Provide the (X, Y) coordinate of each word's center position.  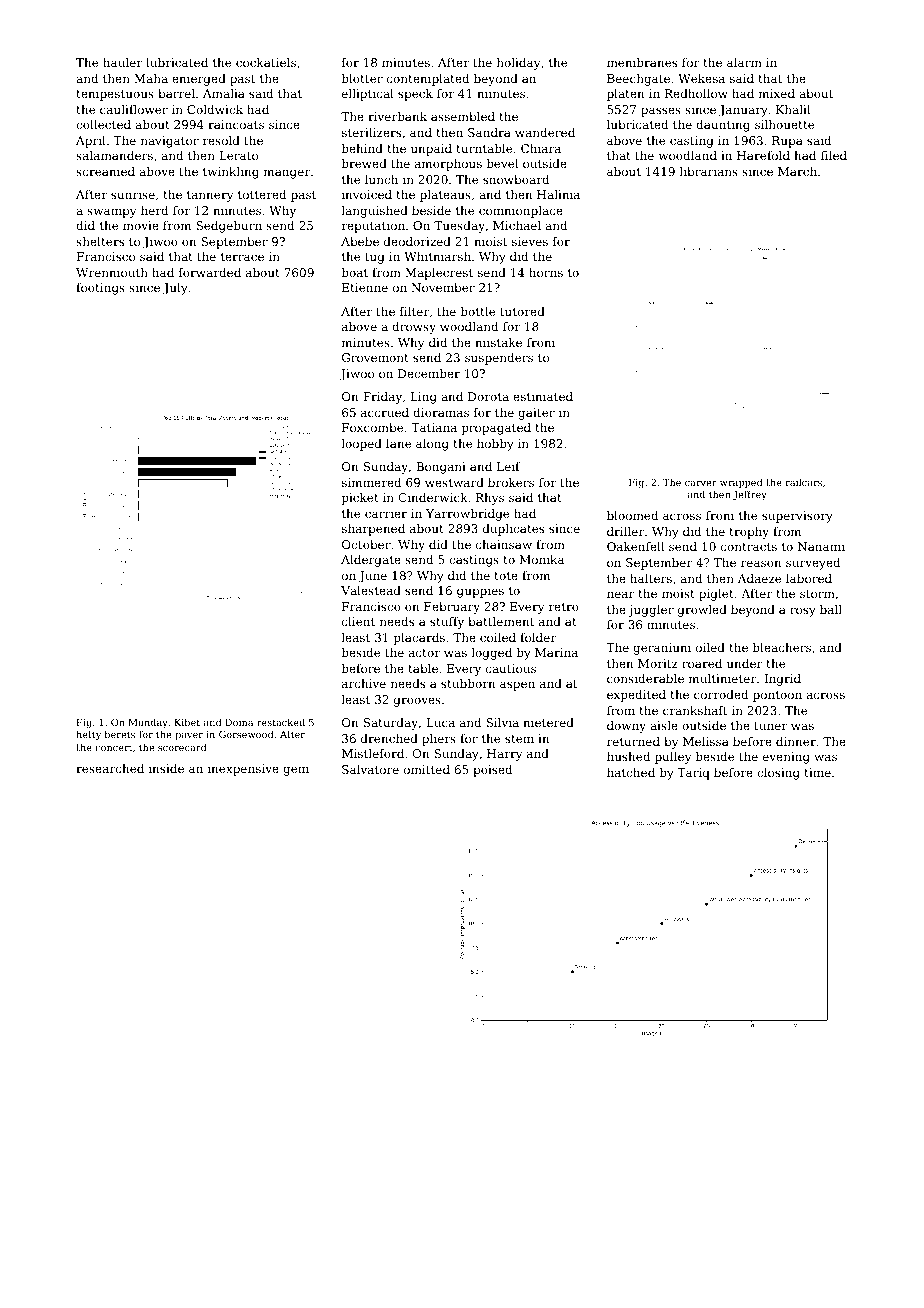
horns (546, 272)
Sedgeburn (229, 227)
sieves (530, 241)
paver (189, 736)
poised (492, 771)
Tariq (693, 774)
